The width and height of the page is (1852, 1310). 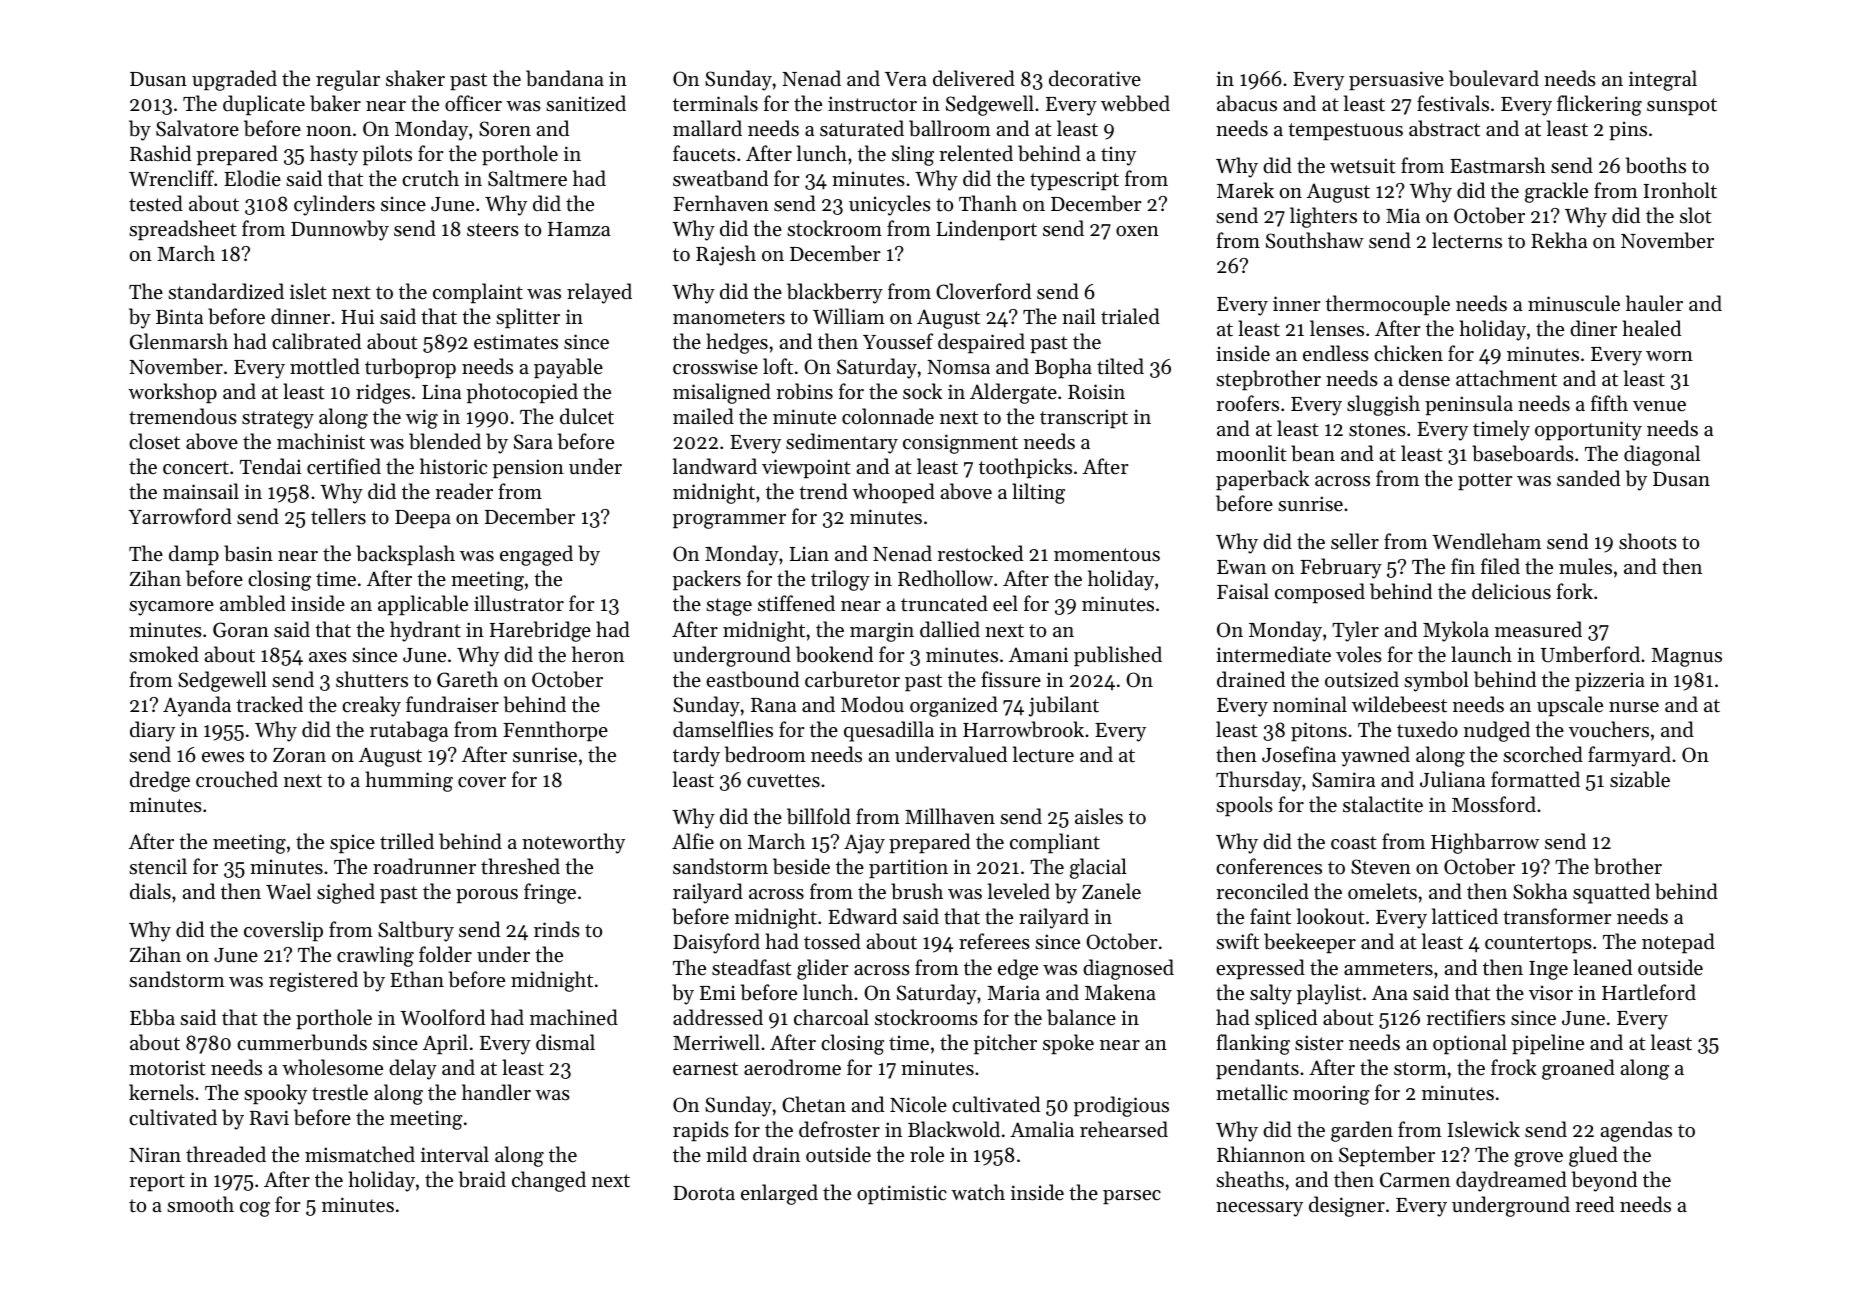 I want to click on reed, so click(x=1594, y=1204).
